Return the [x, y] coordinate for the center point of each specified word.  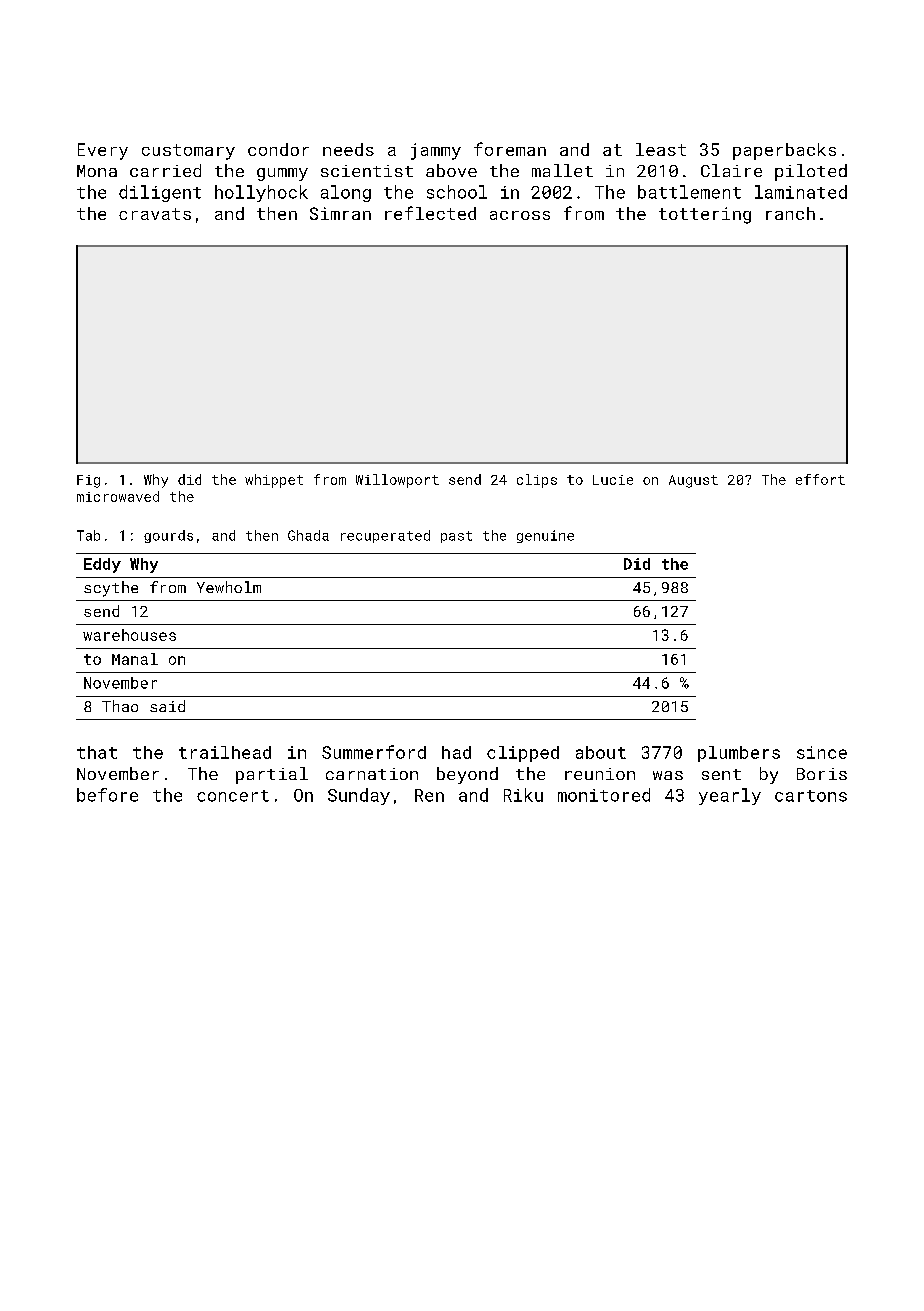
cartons [811, 796]
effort [820, 479]
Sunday [359, 796]
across [520, 215]
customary [188, 152]
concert [233, 796]
